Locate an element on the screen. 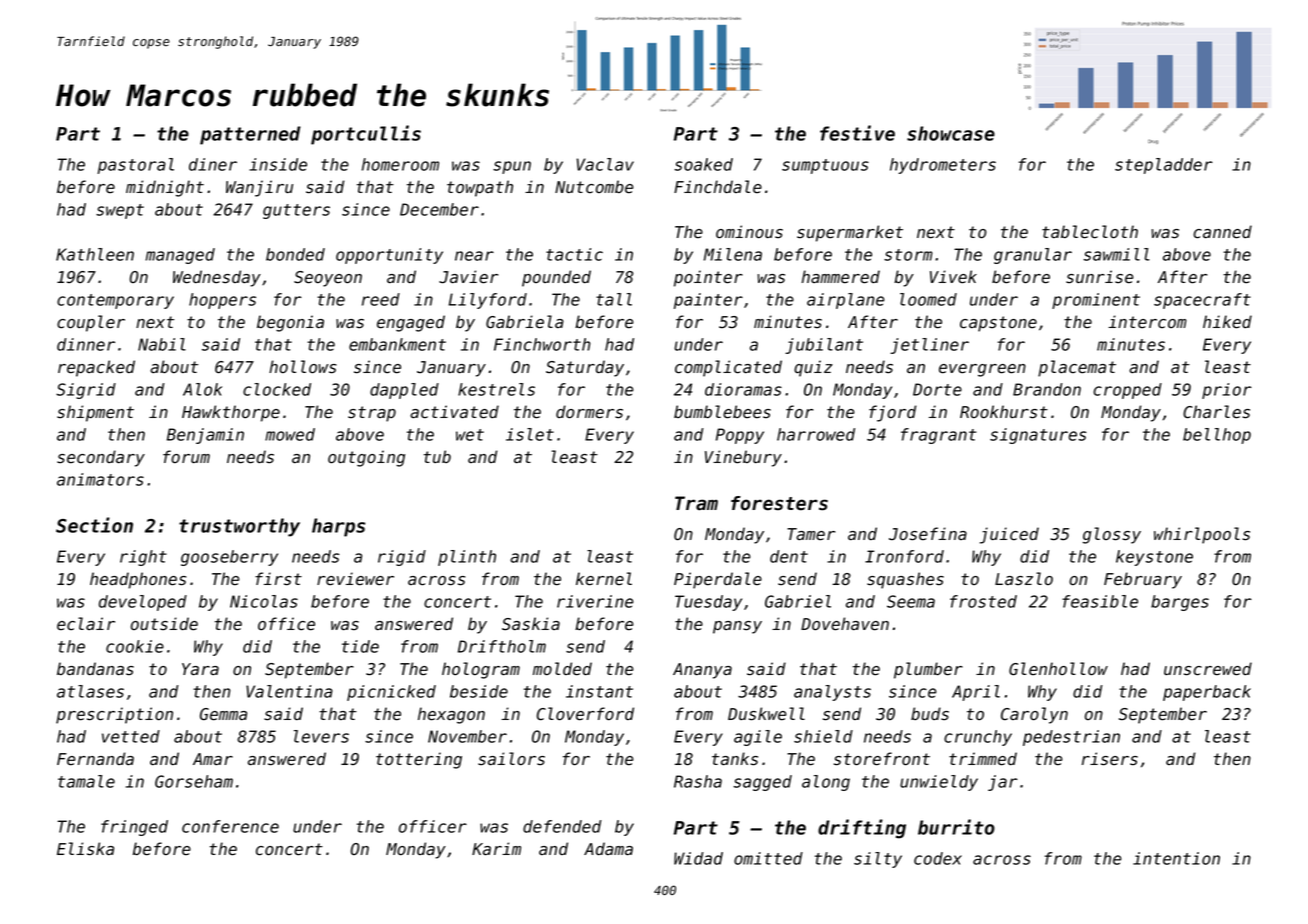 The height and width of the screenshot is (924, 1308). supermarket is located at coordinates (850, 233).
